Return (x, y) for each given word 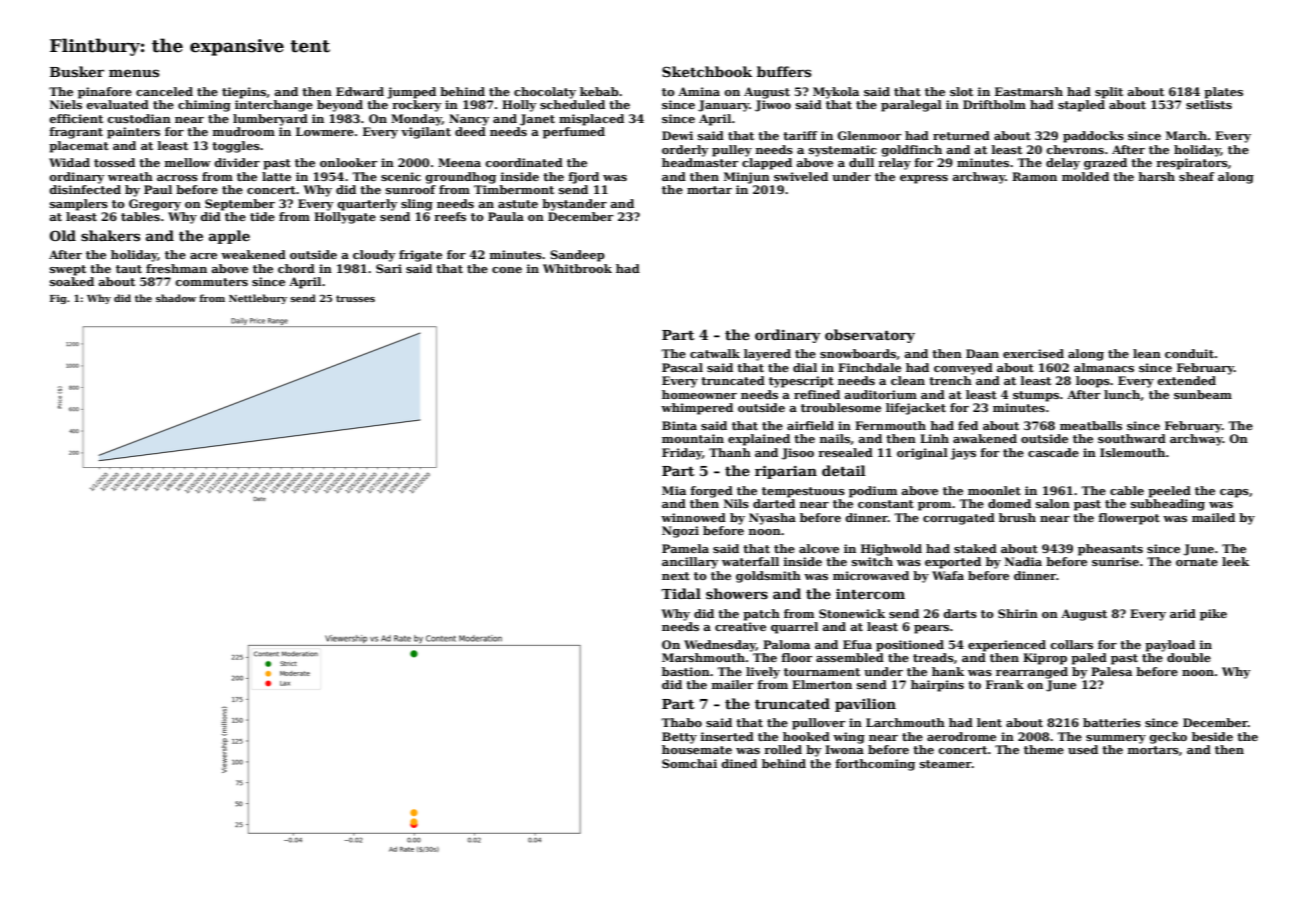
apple (229, 237)
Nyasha (772, 519)
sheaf (1197, 176)
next (676, 576)
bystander (574, 205)
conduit (1189, 353)
